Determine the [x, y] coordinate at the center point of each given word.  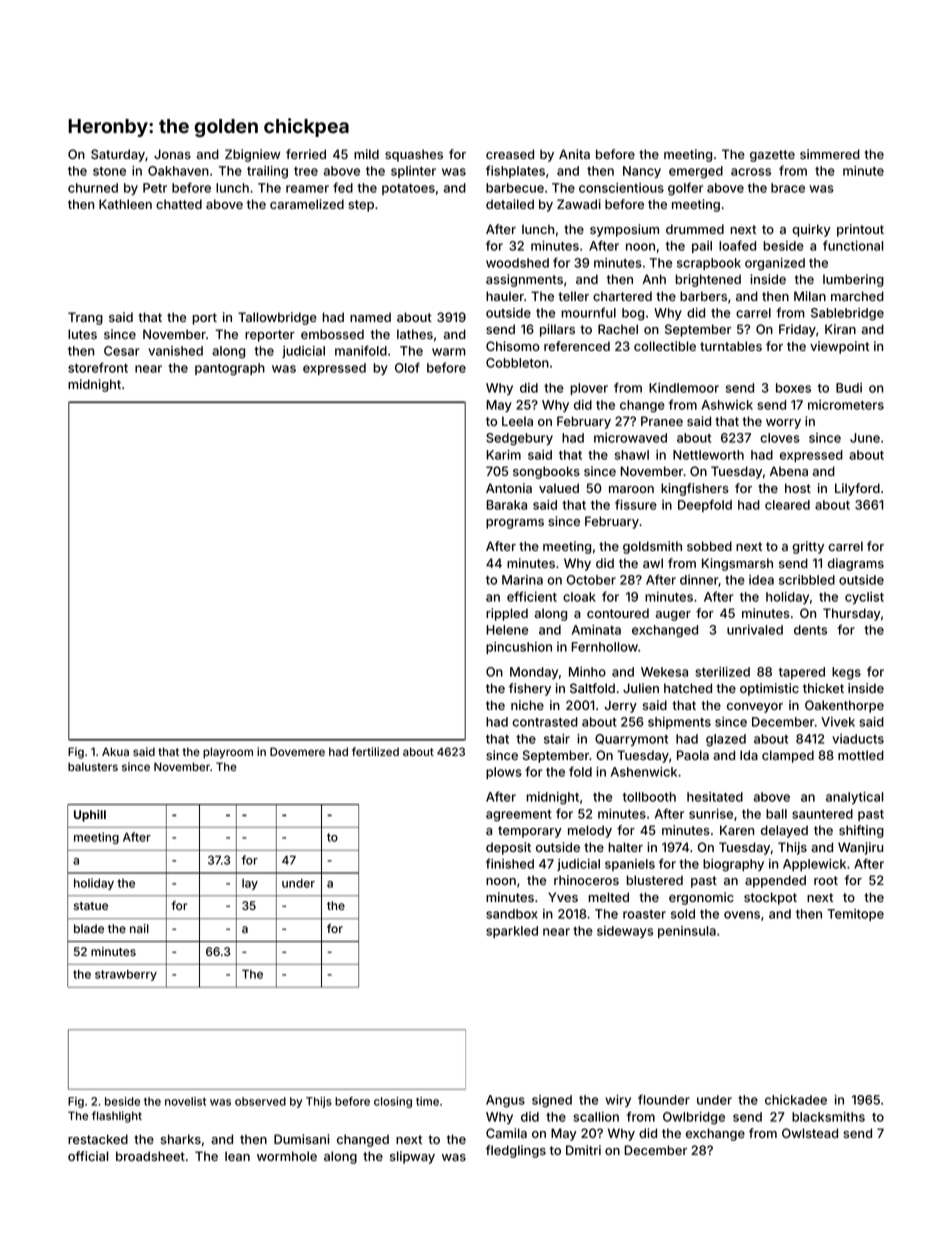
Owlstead [810, 1133]
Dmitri [583, 1150]
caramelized [307, 204]
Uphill [90, 816]
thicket [823, 688]
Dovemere [297, 751]
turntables [731, 346]
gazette [772, 156]
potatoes [408, 189]
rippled [507, 614]
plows [504, 773]
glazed [726, 740]
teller [573, 296]
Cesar [122, 351]
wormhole [287, 1156]
